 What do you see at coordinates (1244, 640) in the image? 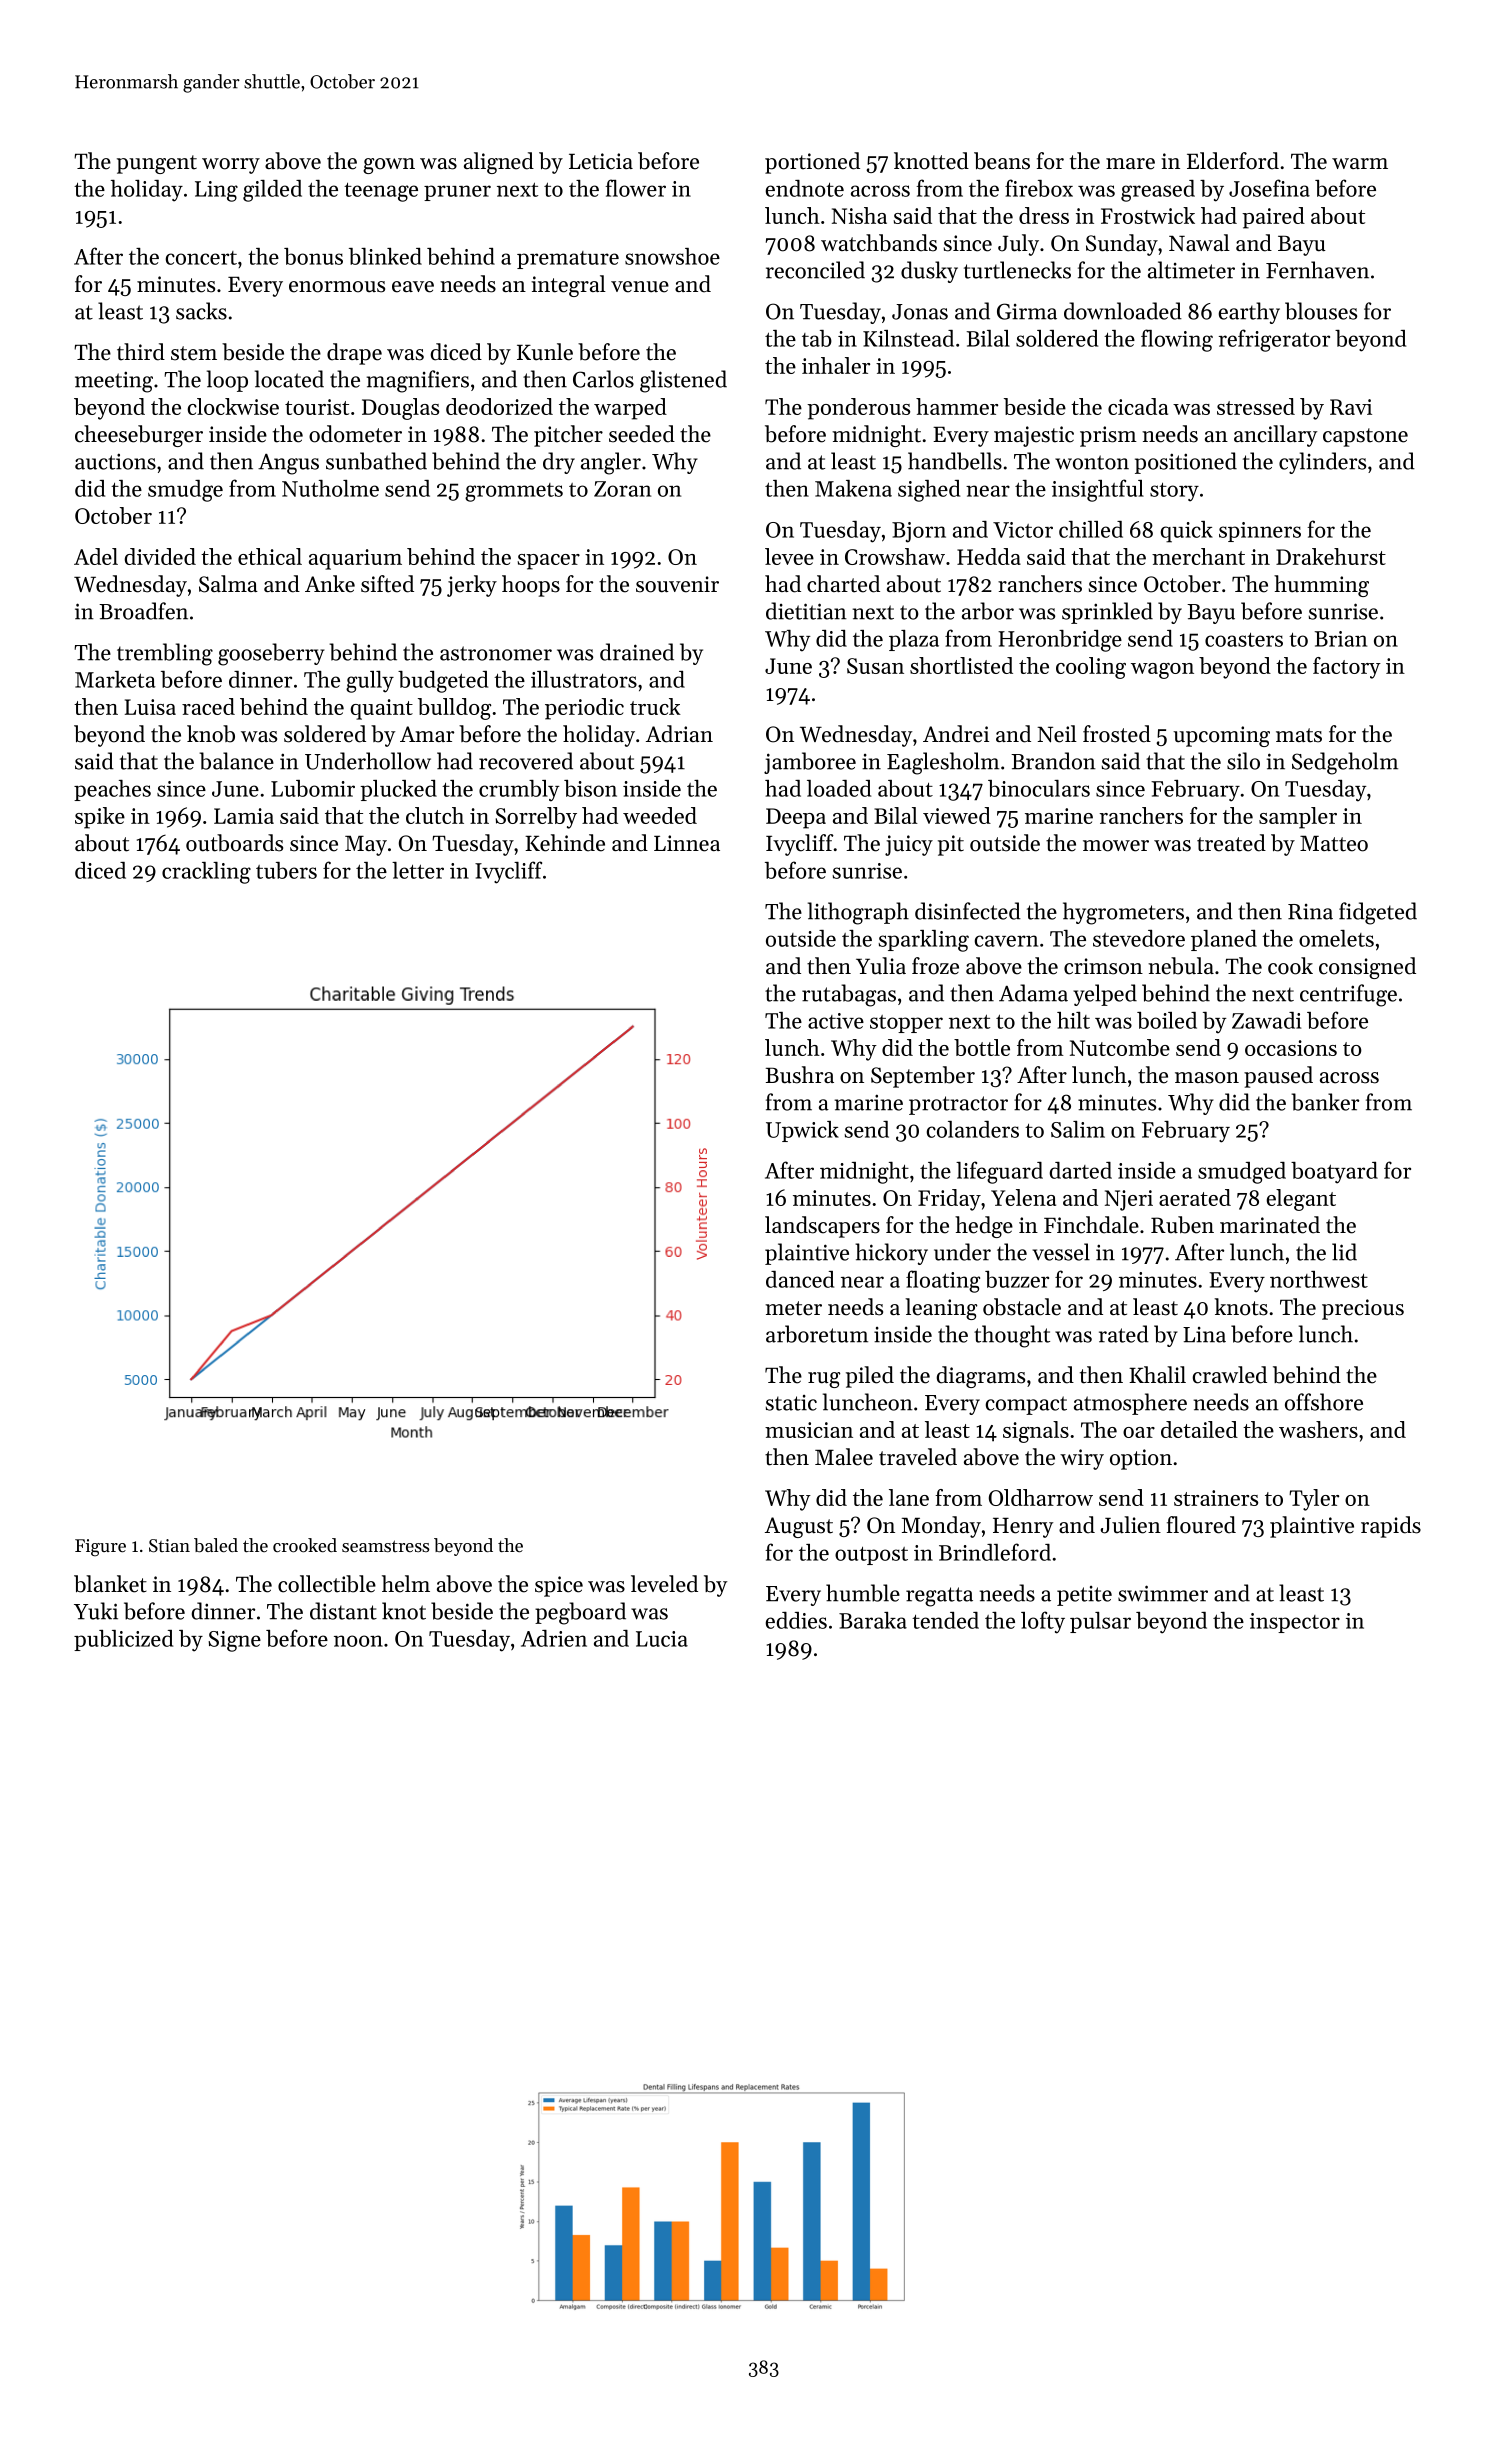
I see `coasters` at bounding box center [1244, 640].
